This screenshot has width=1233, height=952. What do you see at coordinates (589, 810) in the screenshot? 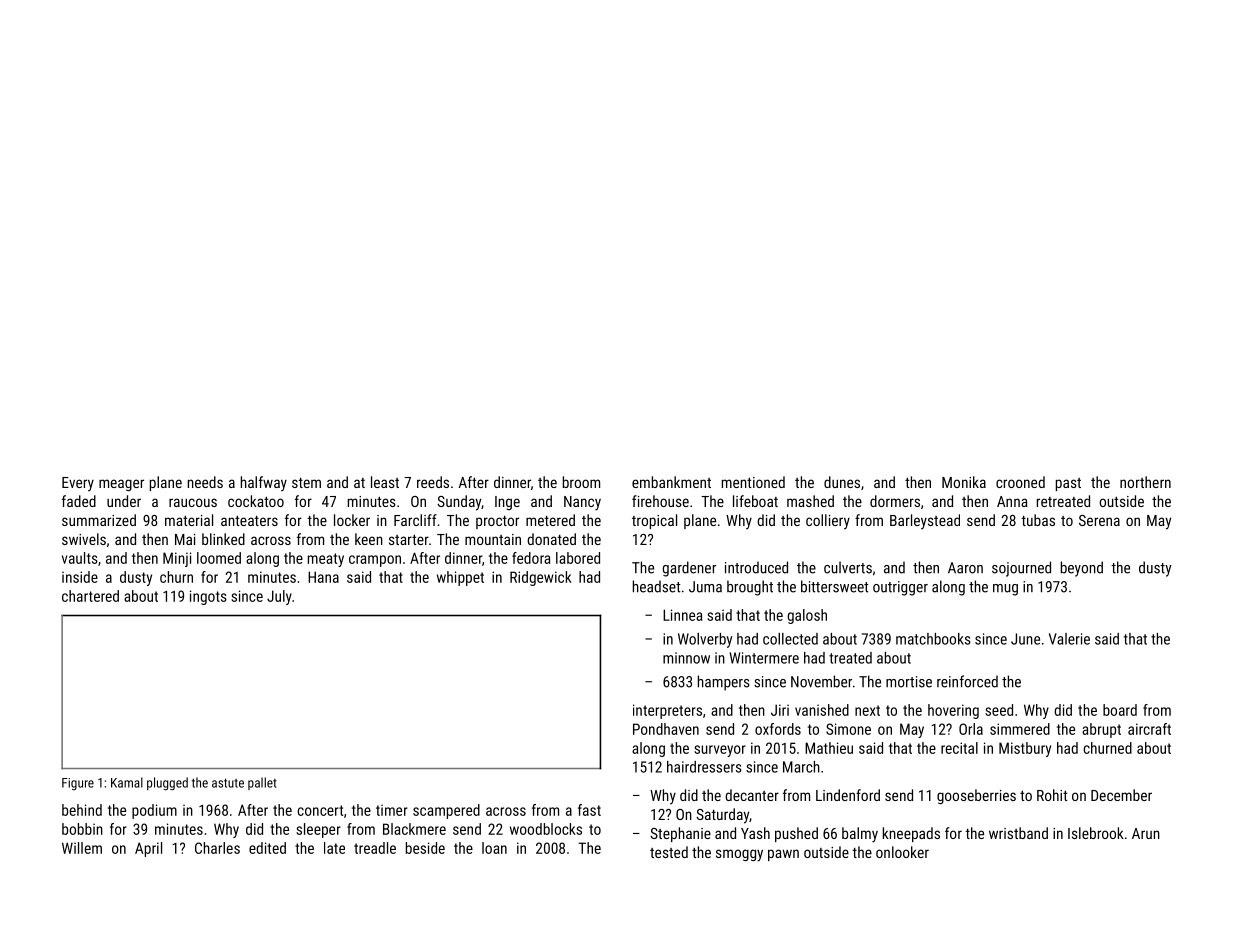
I see `fast` at bounding box center [589, 810].
